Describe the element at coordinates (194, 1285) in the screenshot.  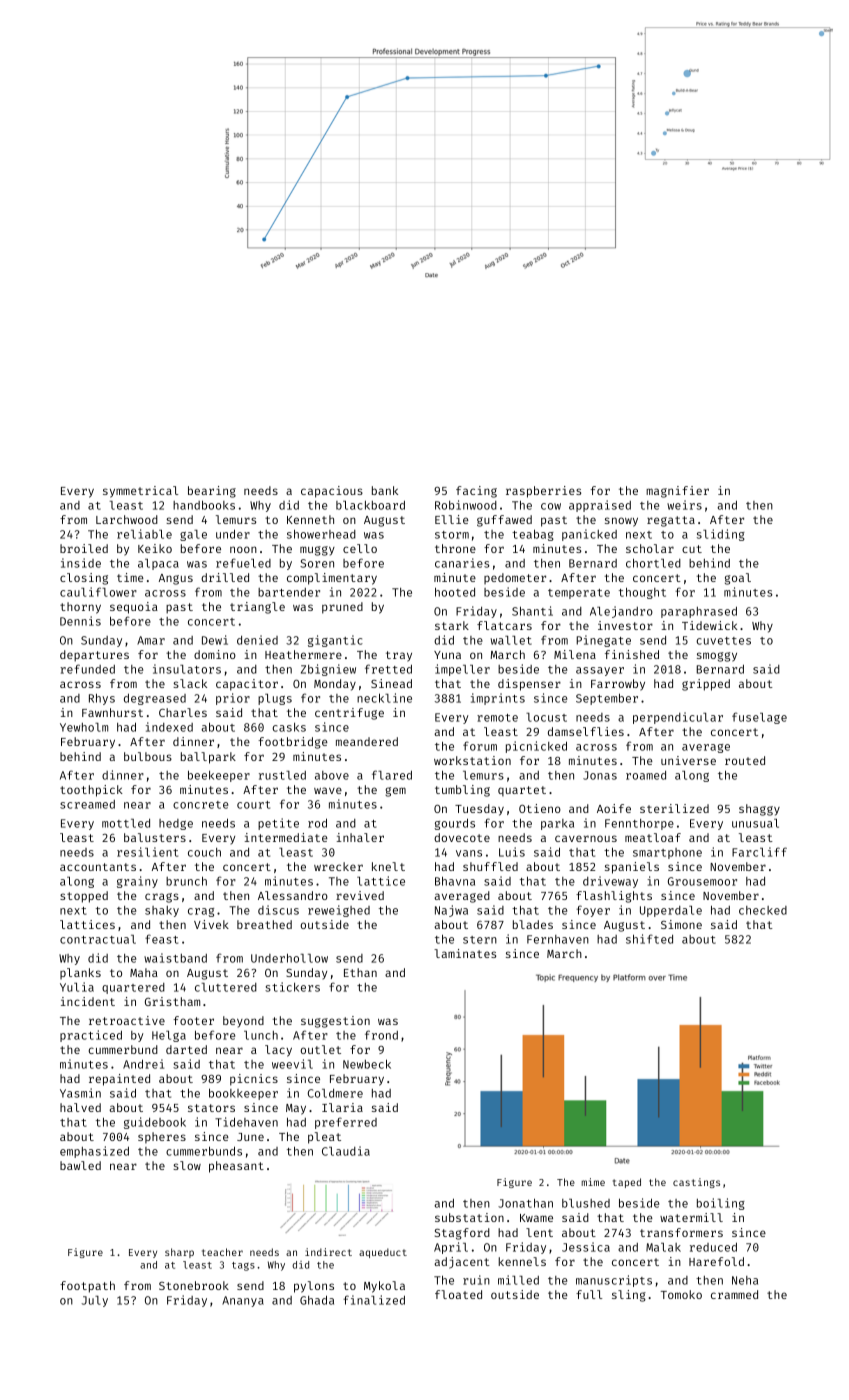
I see `Stonebrook` at that location.
